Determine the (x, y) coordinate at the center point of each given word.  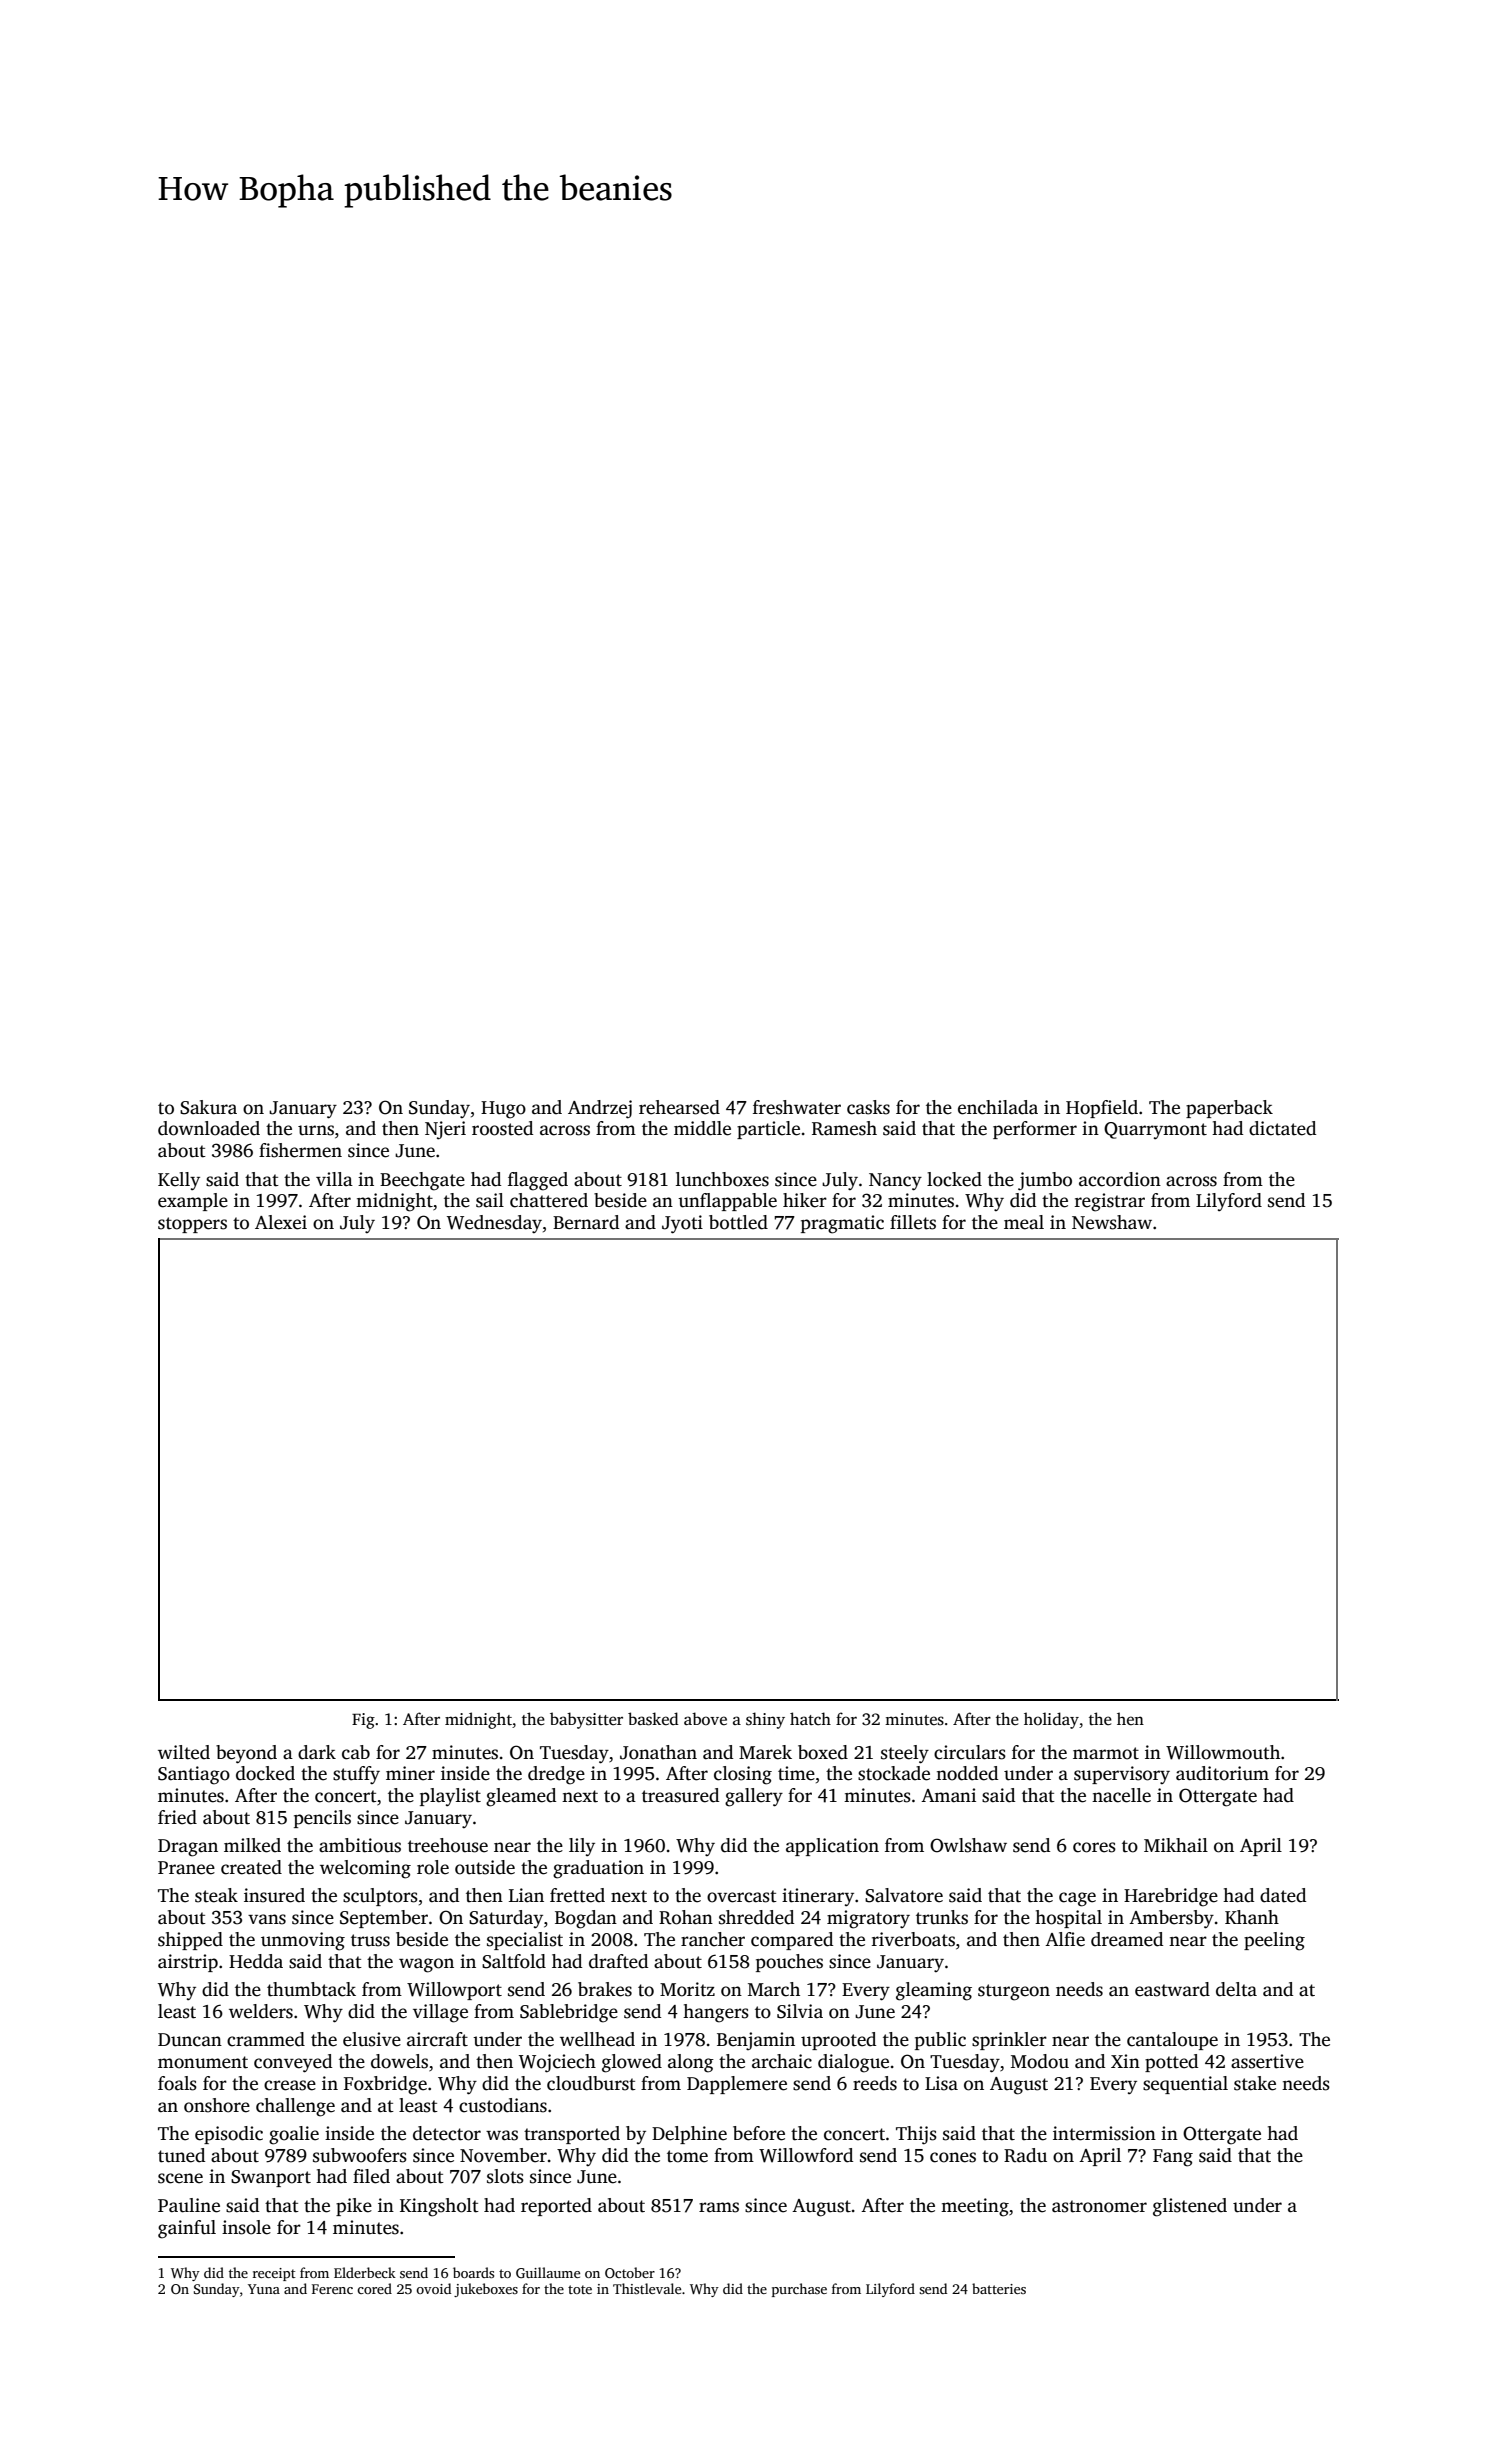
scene (180, 2178)
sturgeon (1014, 1992)
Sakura (208, 1107)
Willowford (806, 2155)
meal (1024, 1222)
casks (868, 1107)
